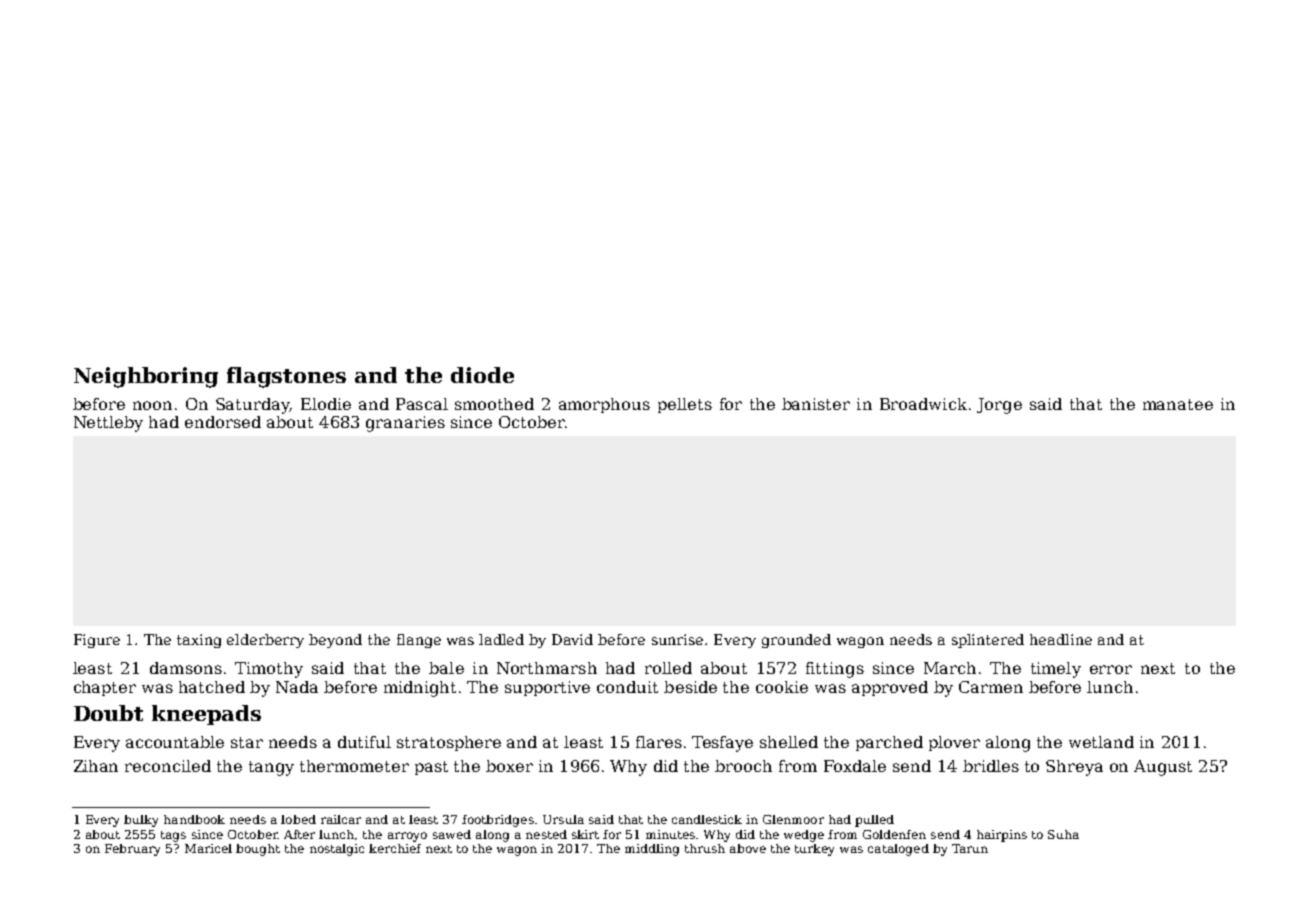  What do you see at coordinates (1061, 639) in the image?
I see `headline` at bounding box center [1061, 639].
